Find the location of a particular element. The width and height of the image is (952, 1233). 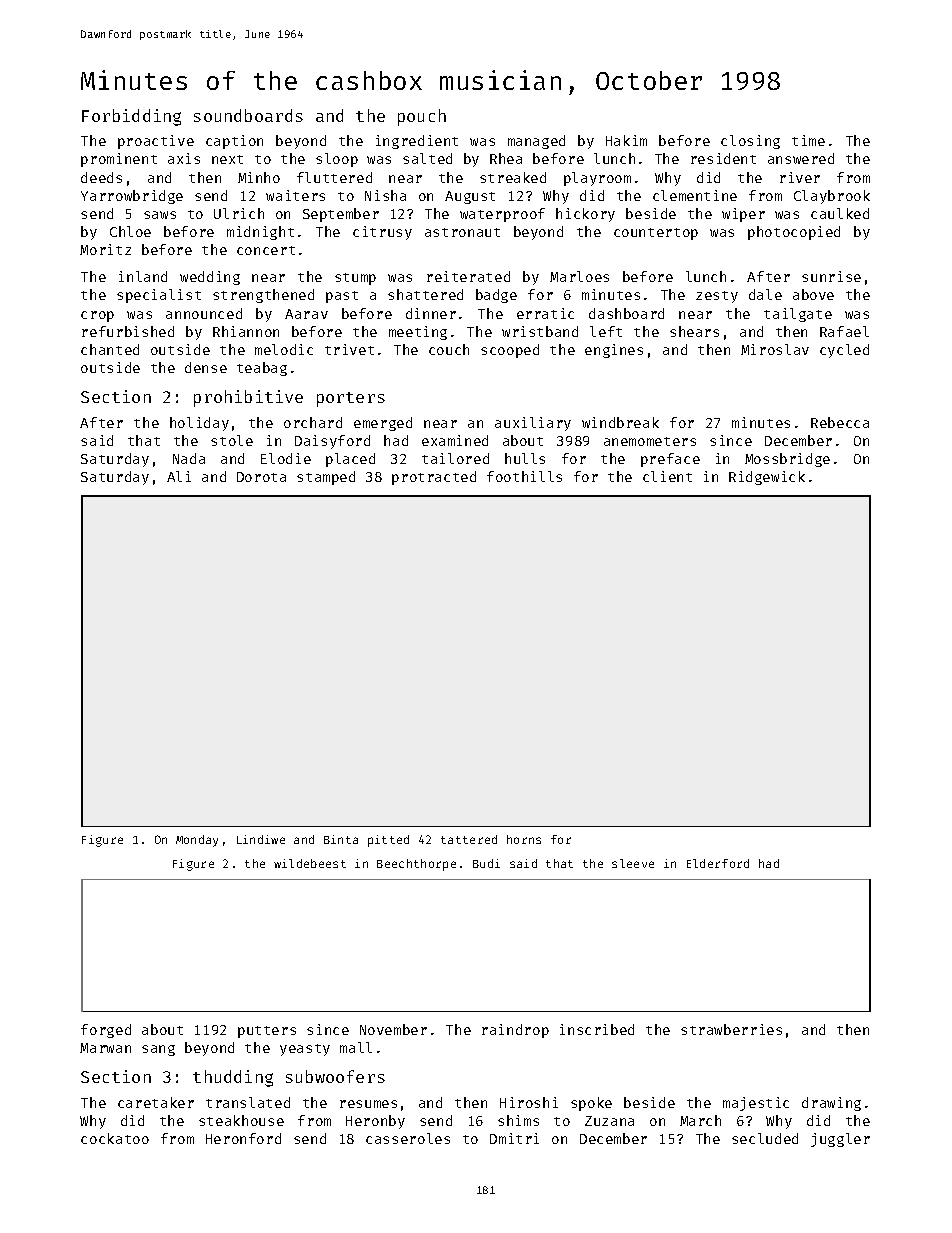

sleeve is located at coordinates (633, 863).
